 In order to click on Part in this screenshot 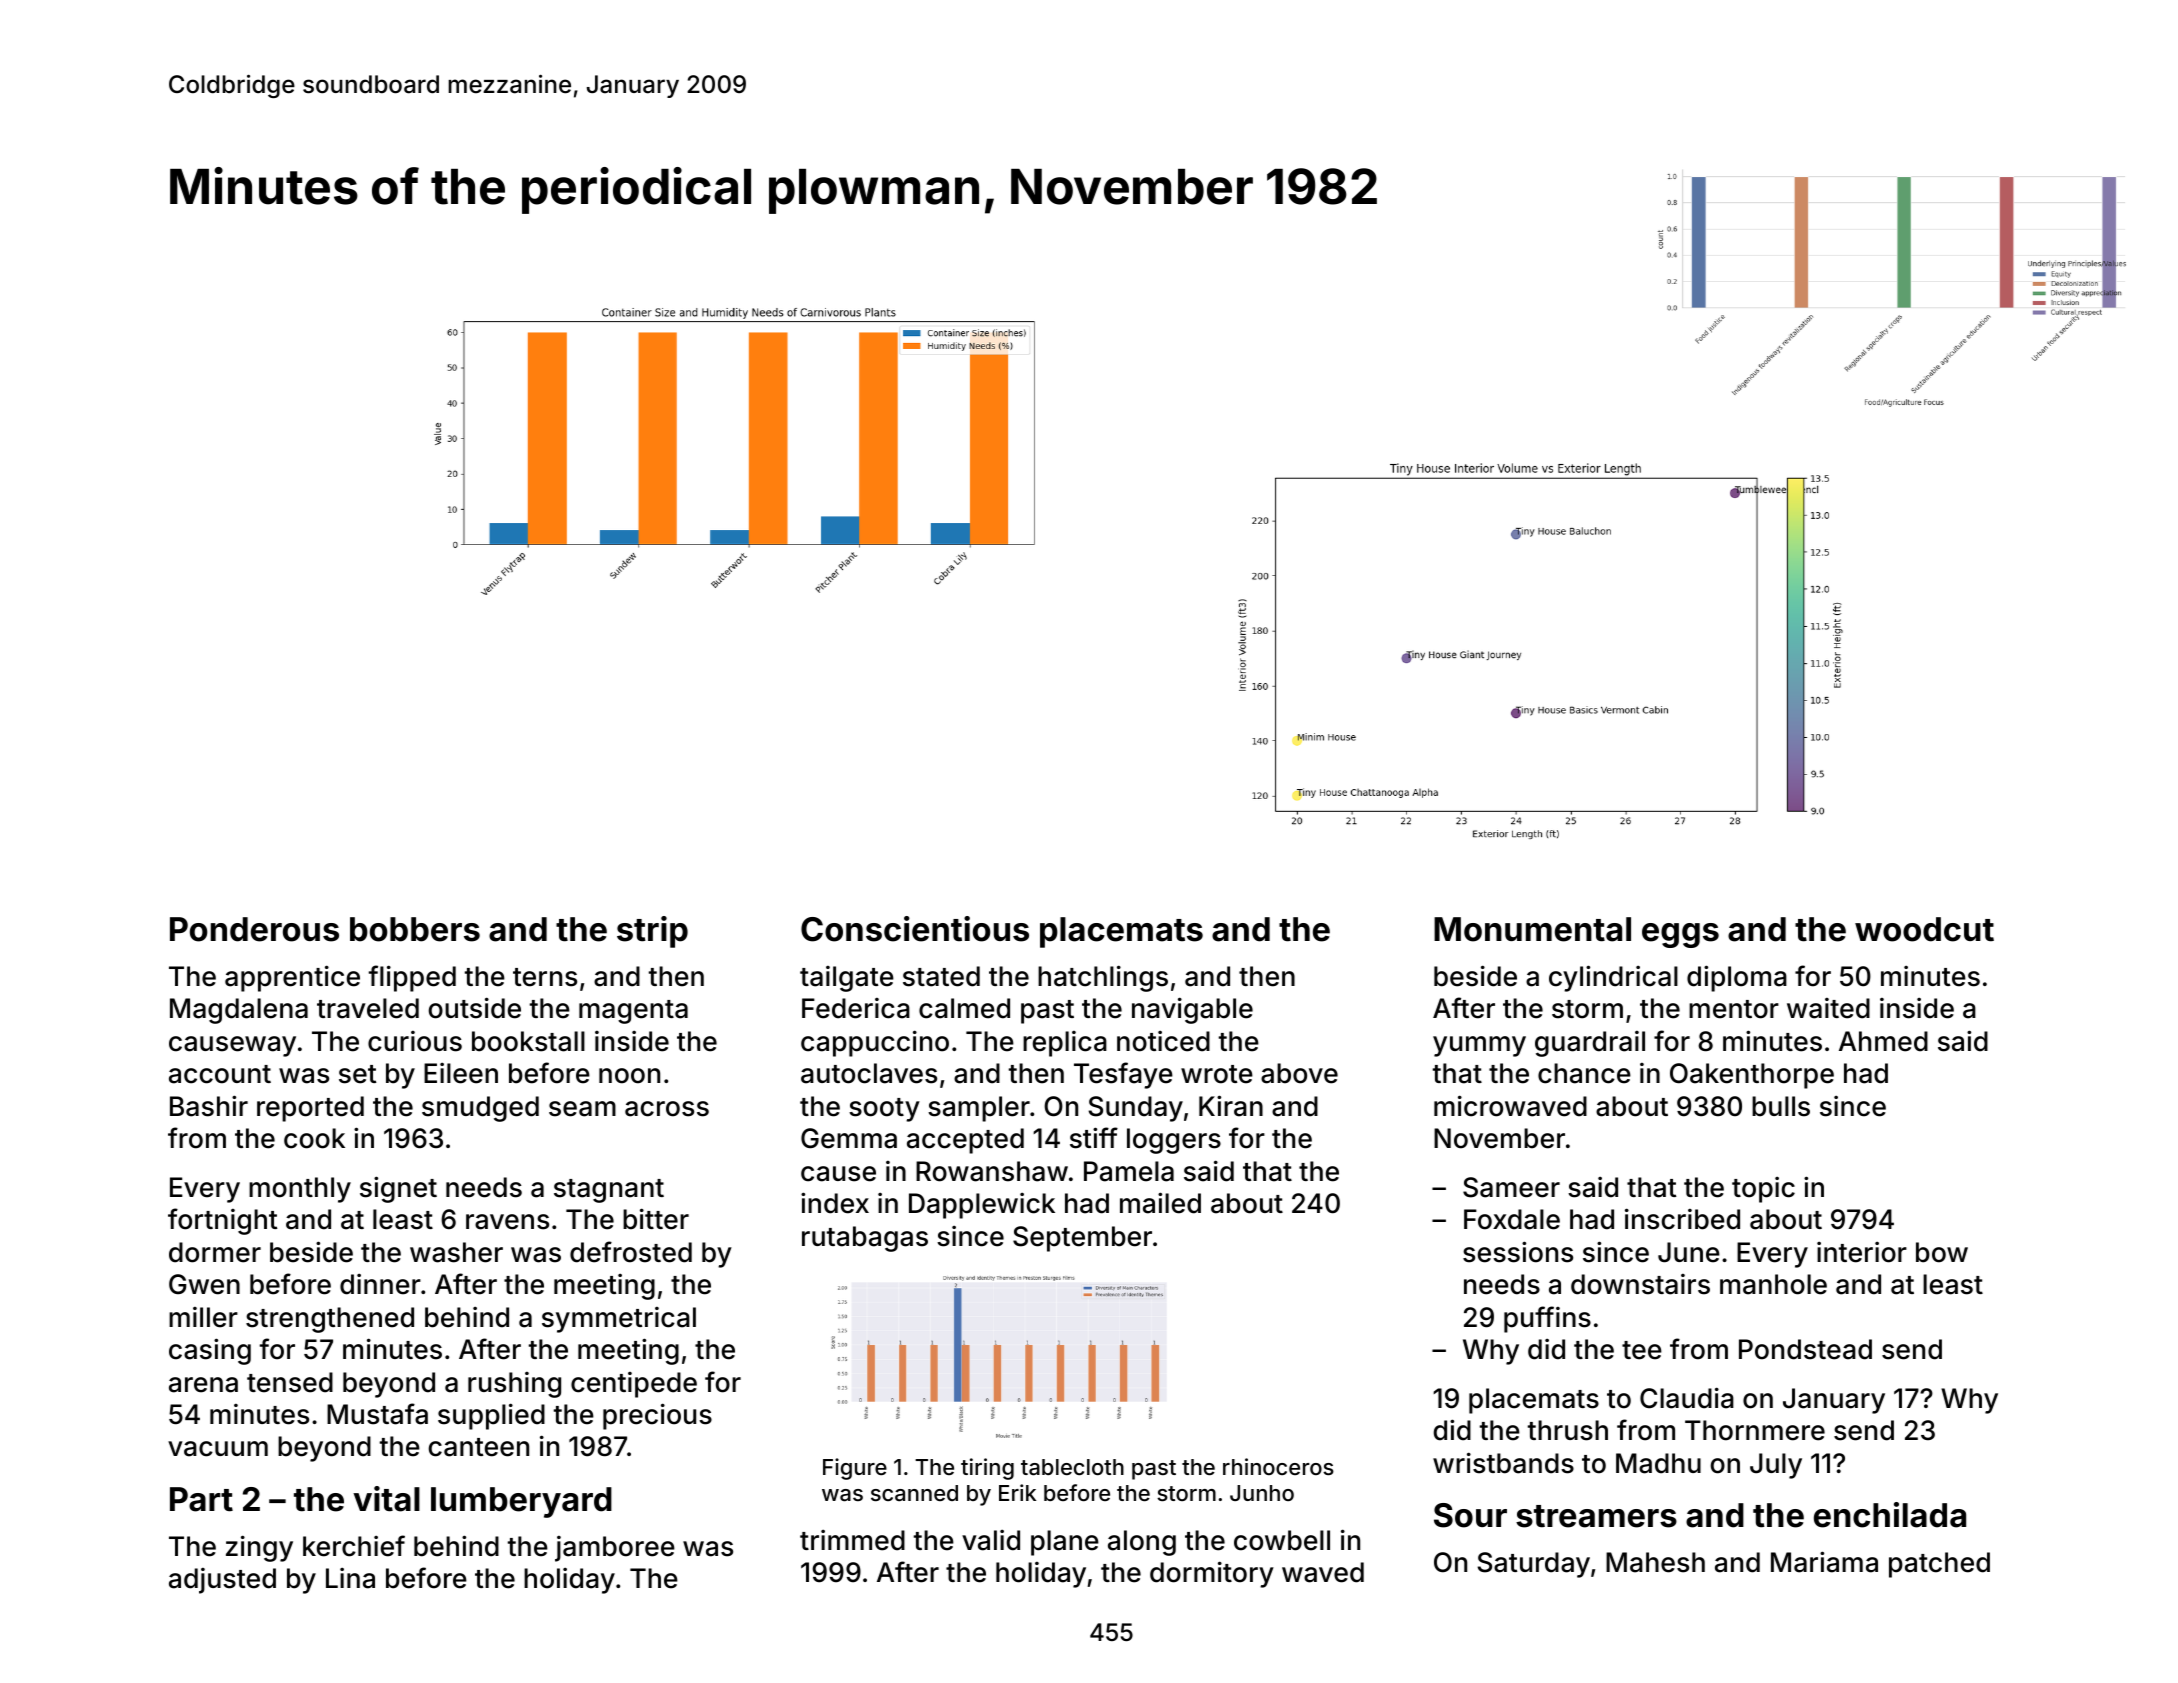, I will do `click(201, 1499)`.
